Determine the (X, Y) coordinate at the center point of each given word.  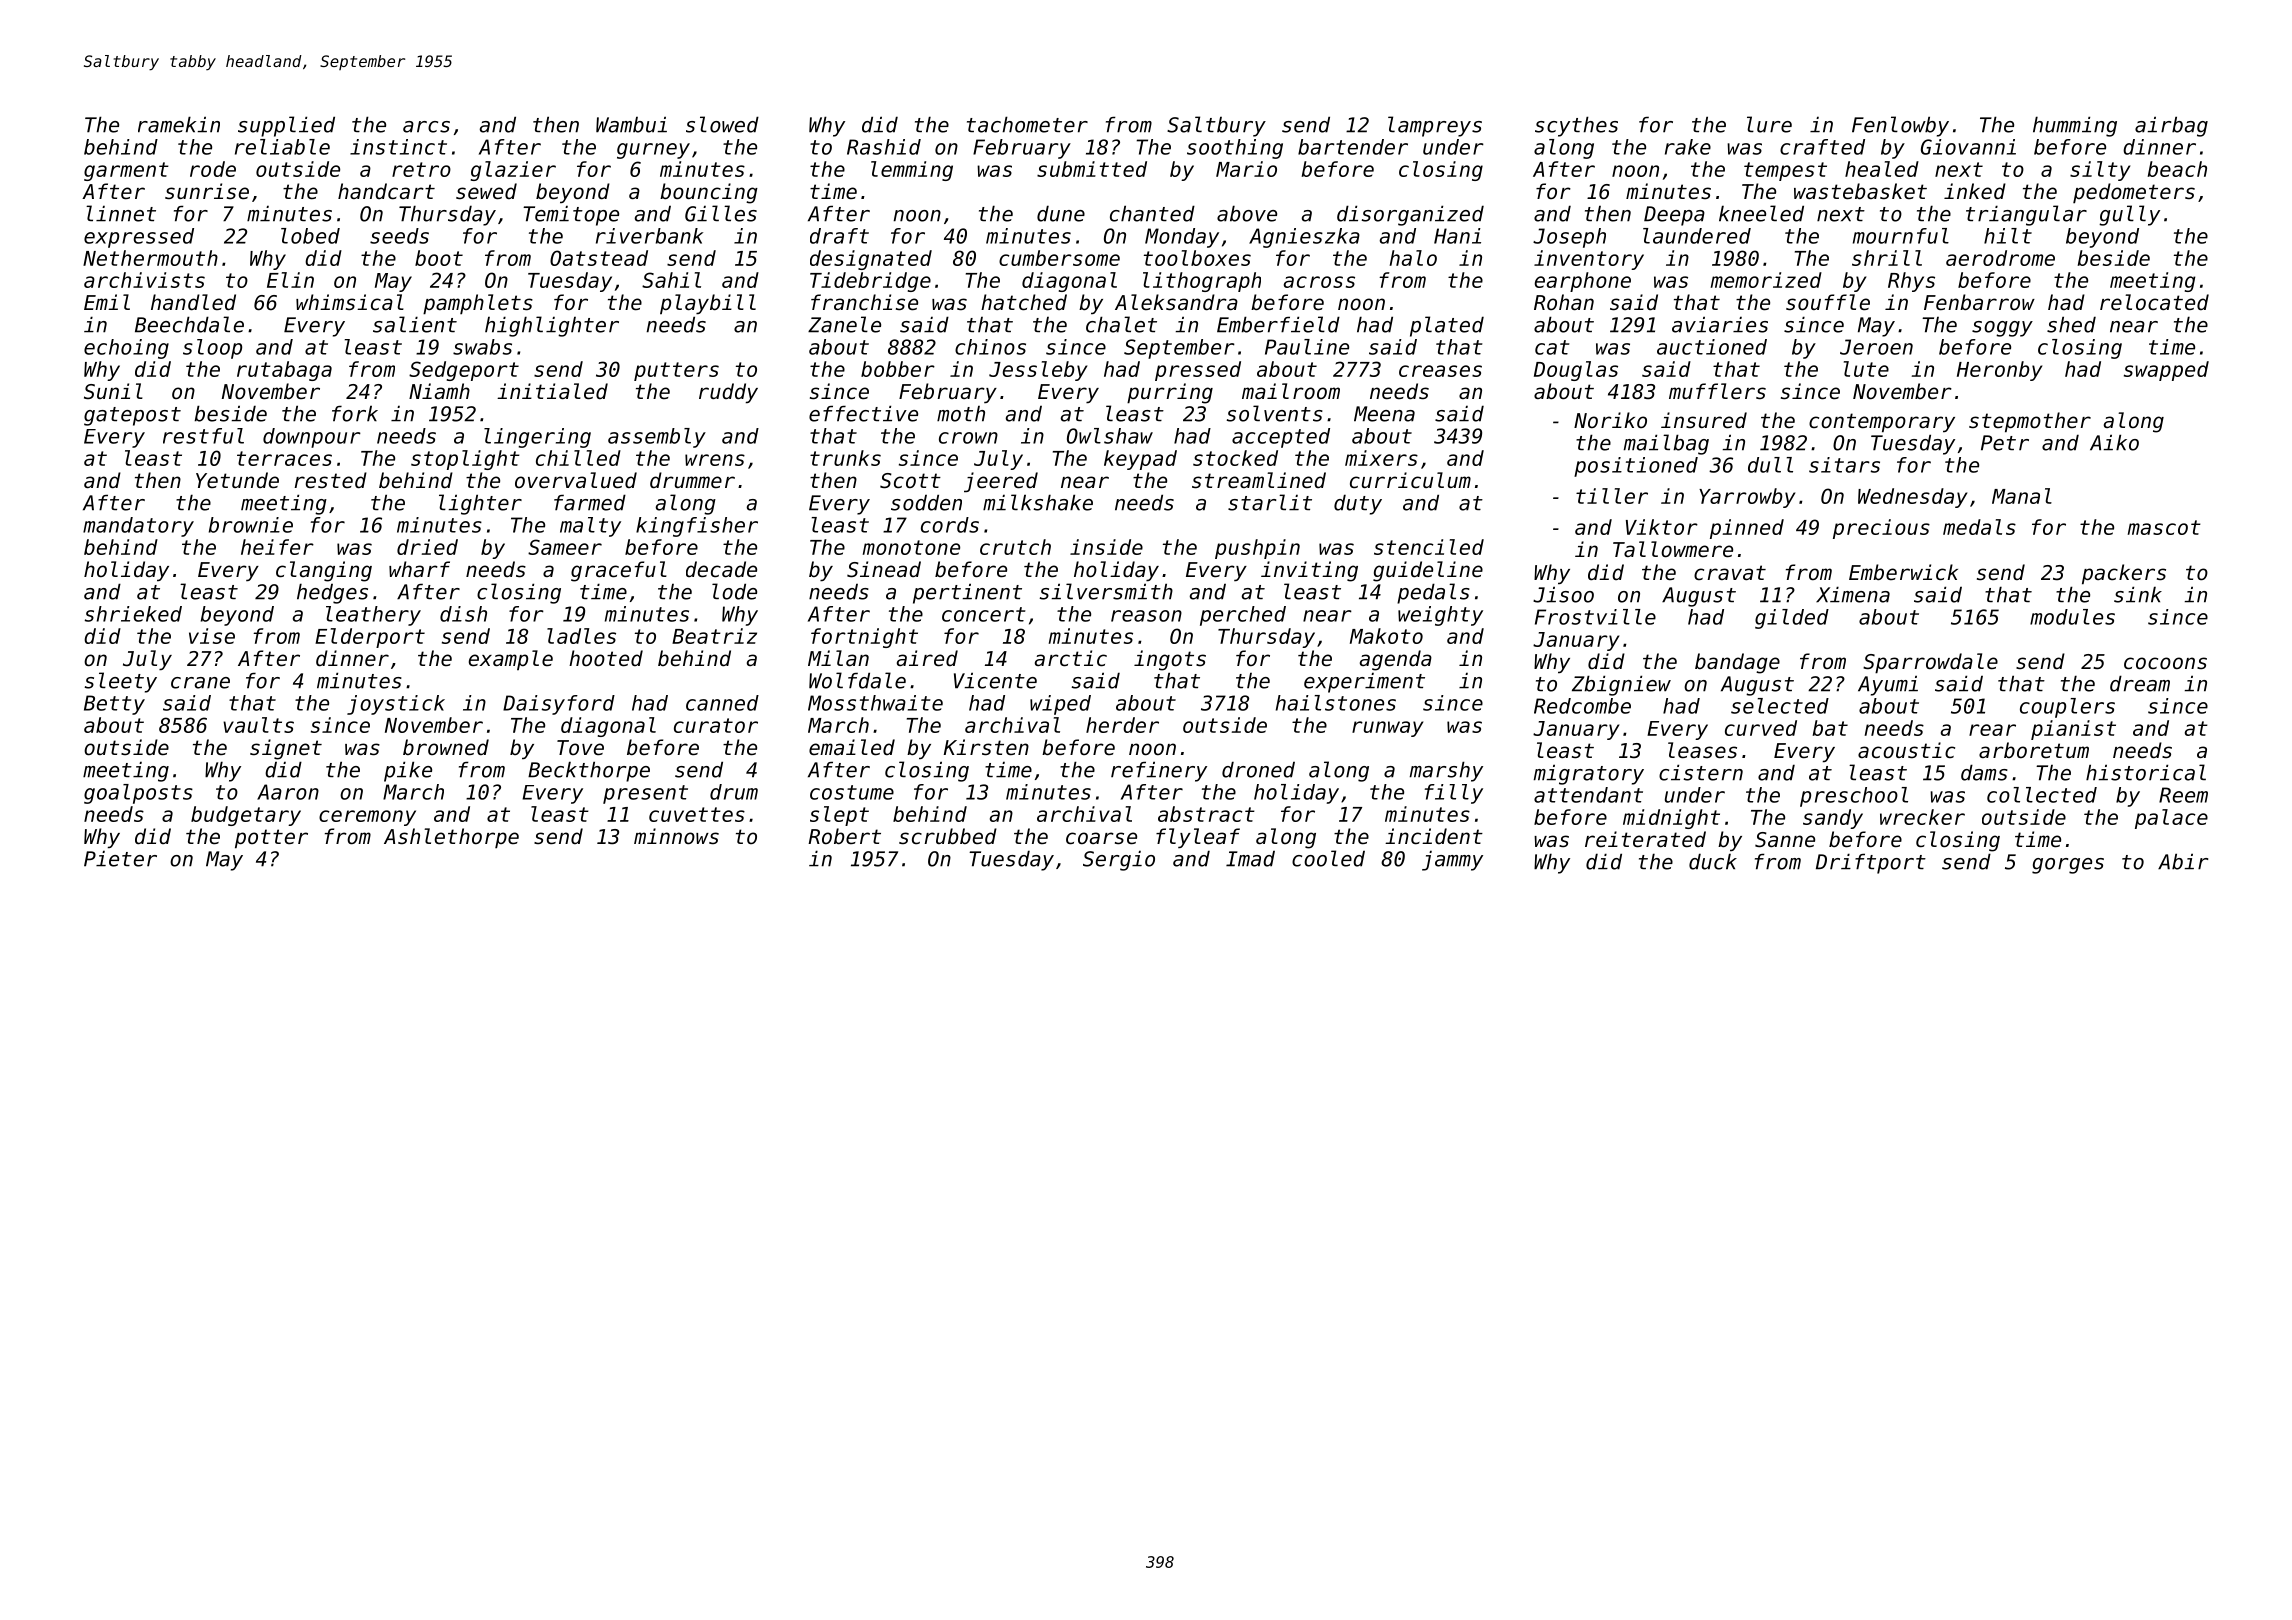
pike (408, 771)
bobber (898, 369)
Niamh (439, 391)
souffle (1828, 302)
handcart (386, 191)
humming (2075, 126)
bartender (1353, 147)
